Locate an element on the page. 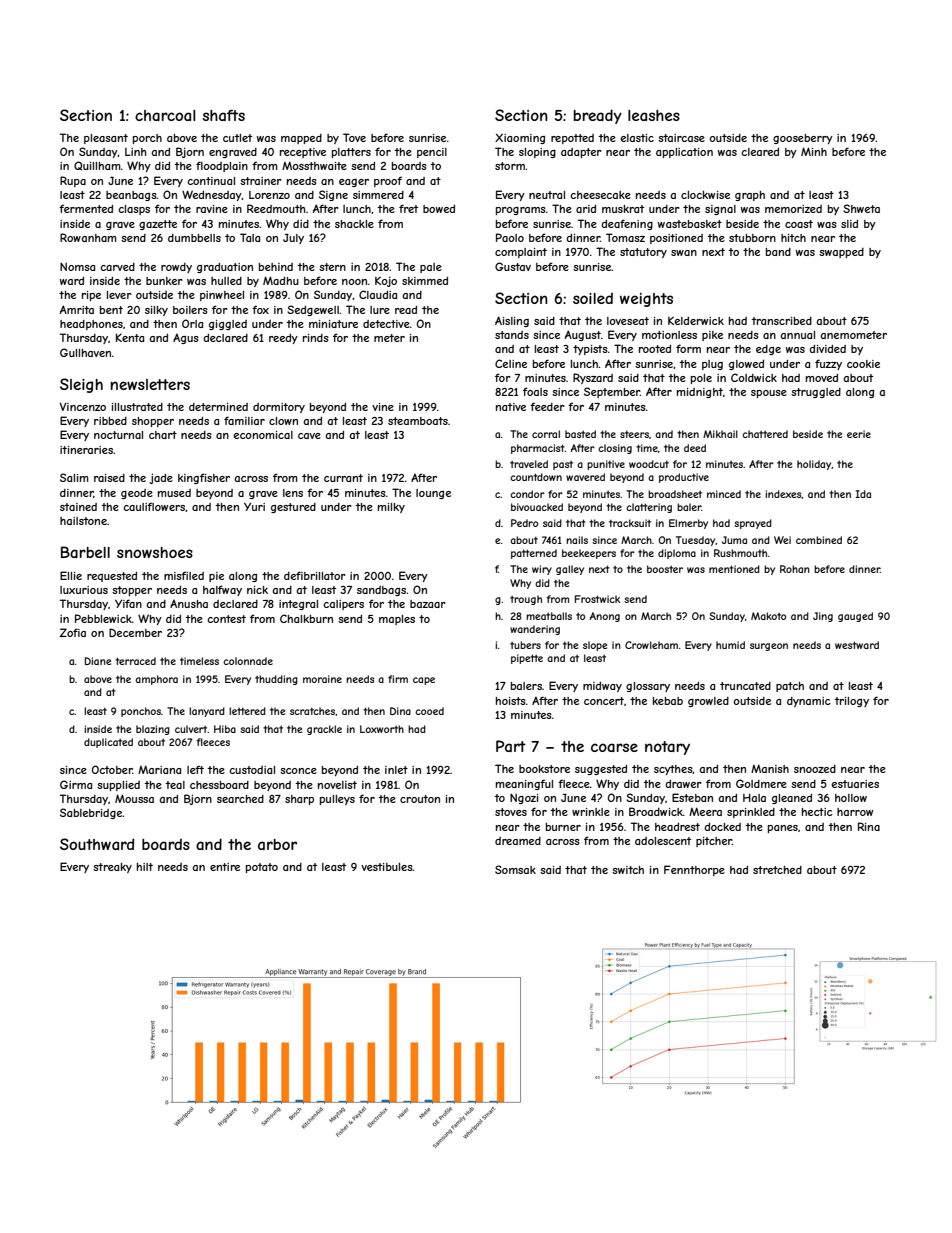 The image size is (952, 1233). booster is located at coordinates (665, 569).
